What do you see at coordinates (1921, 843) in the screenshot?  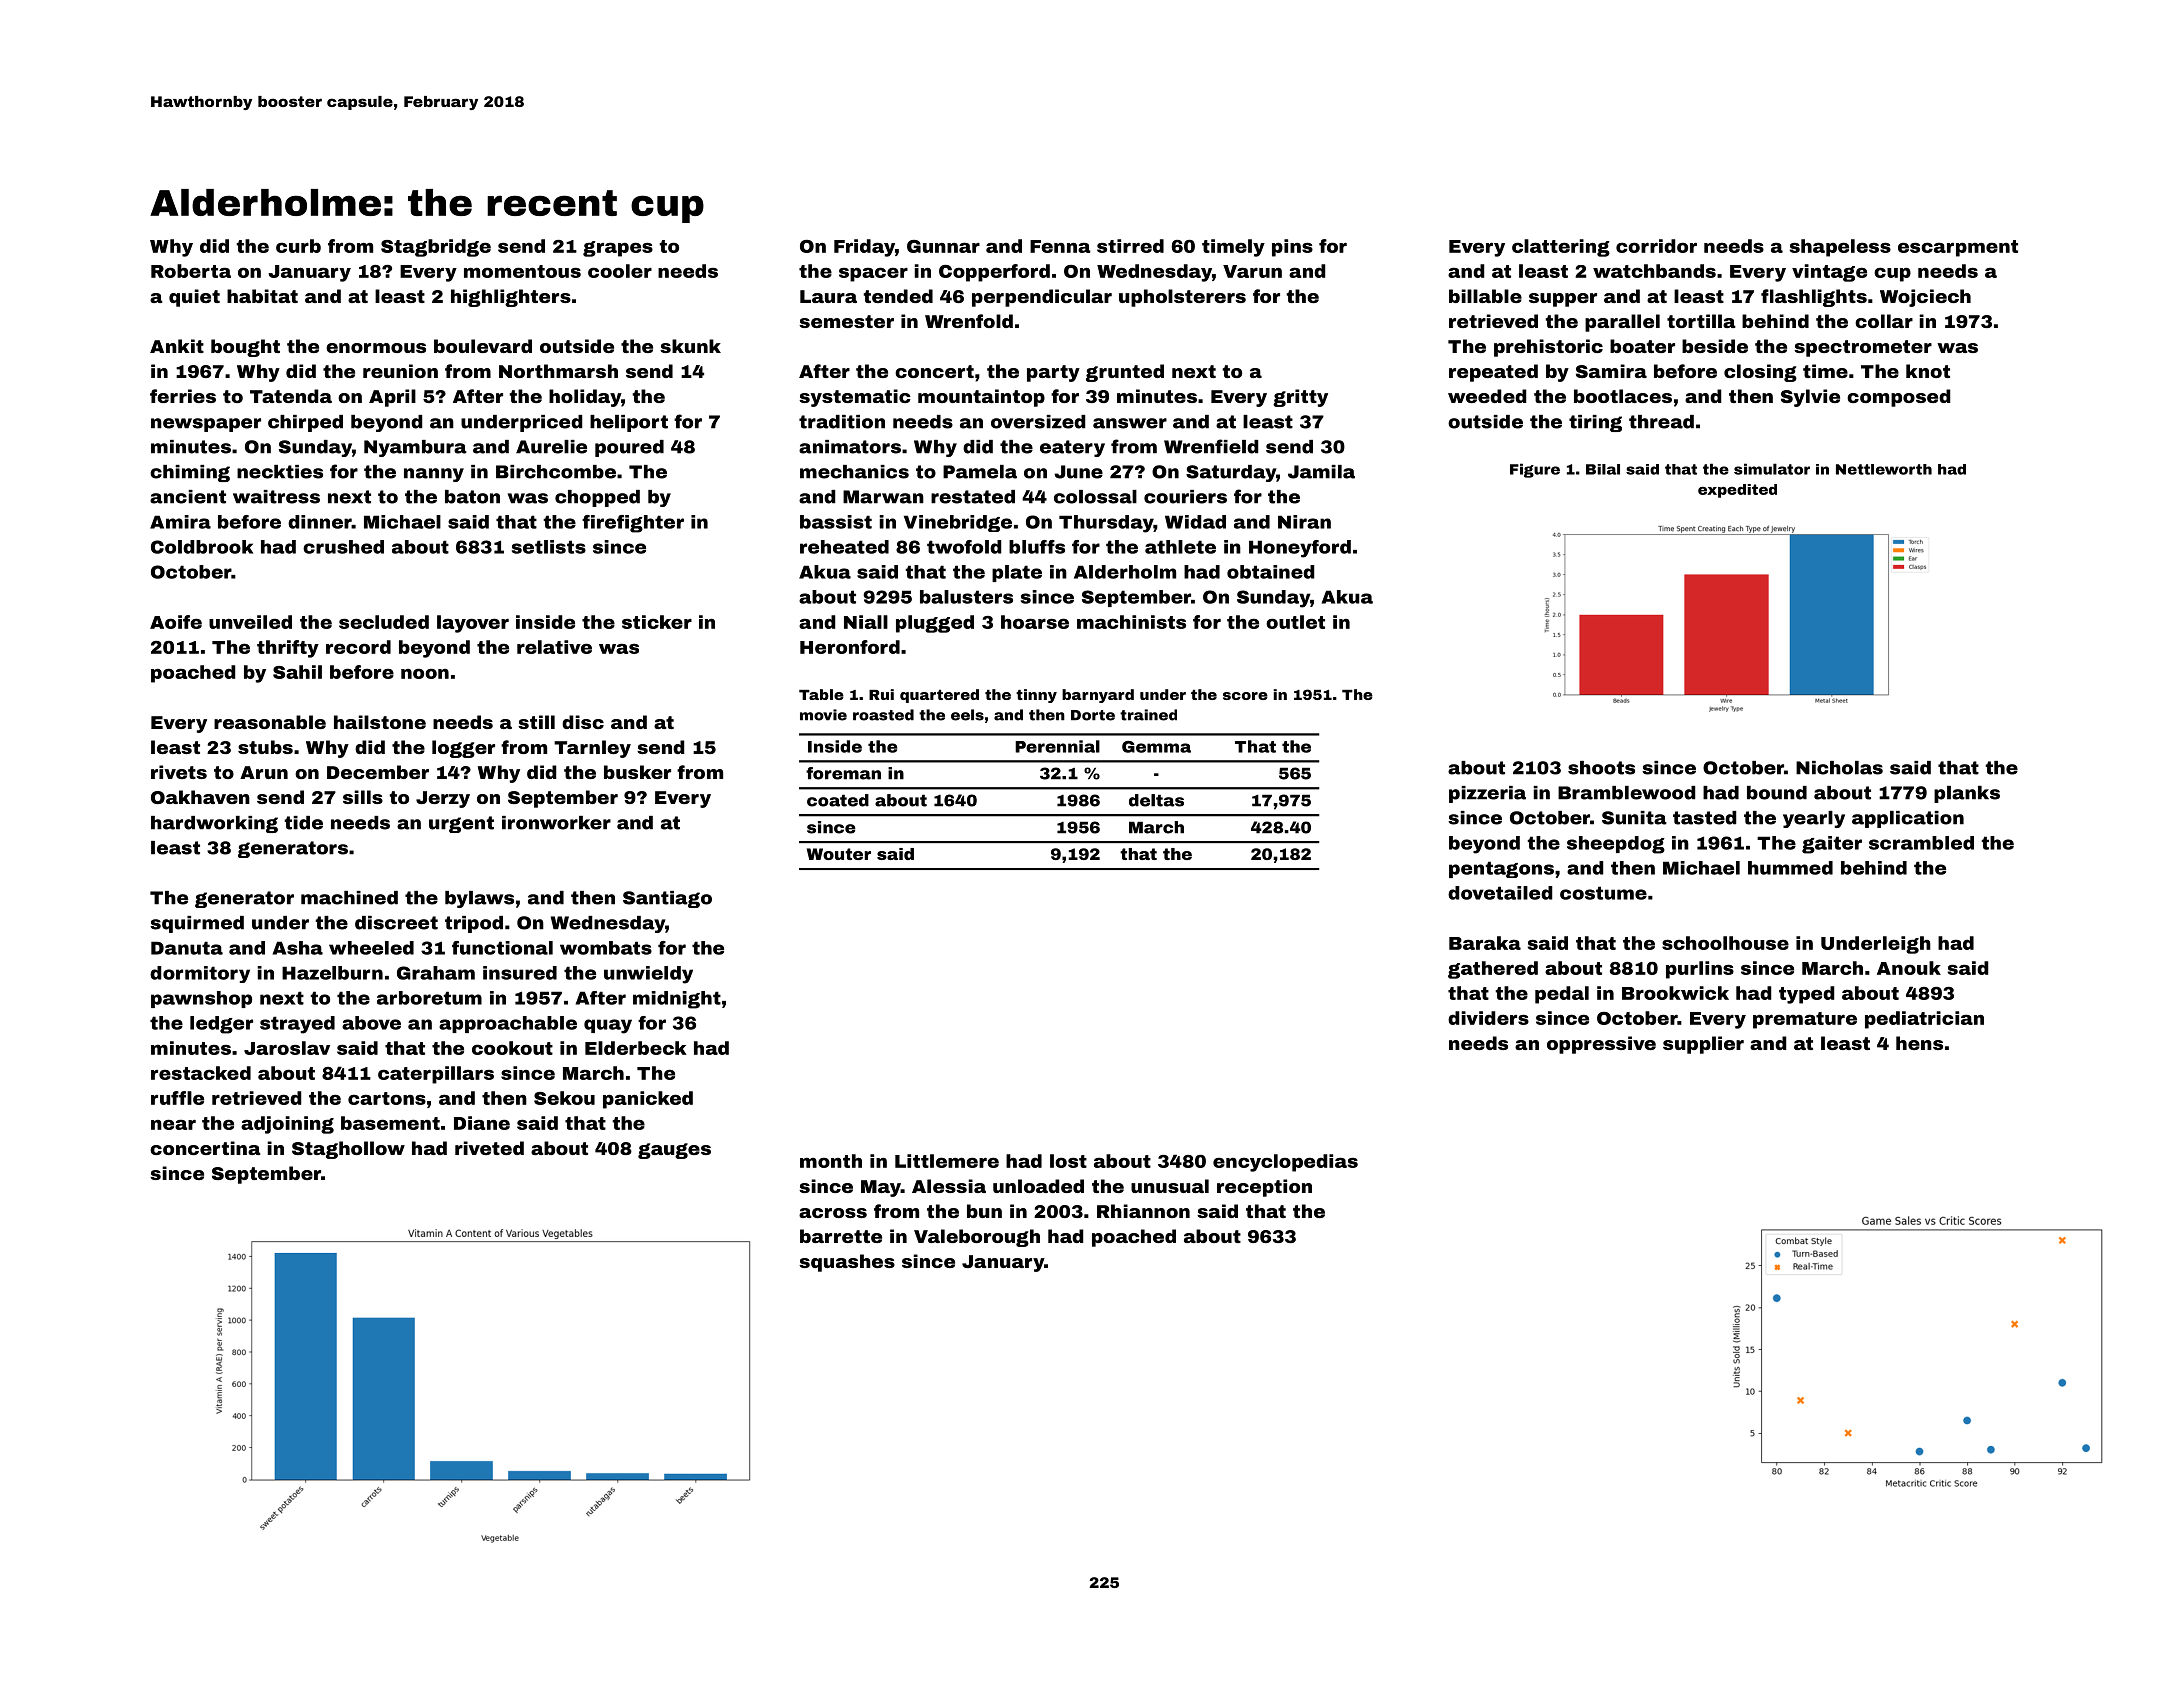 I see `scrambled` at bounding box center [1921, 843].
